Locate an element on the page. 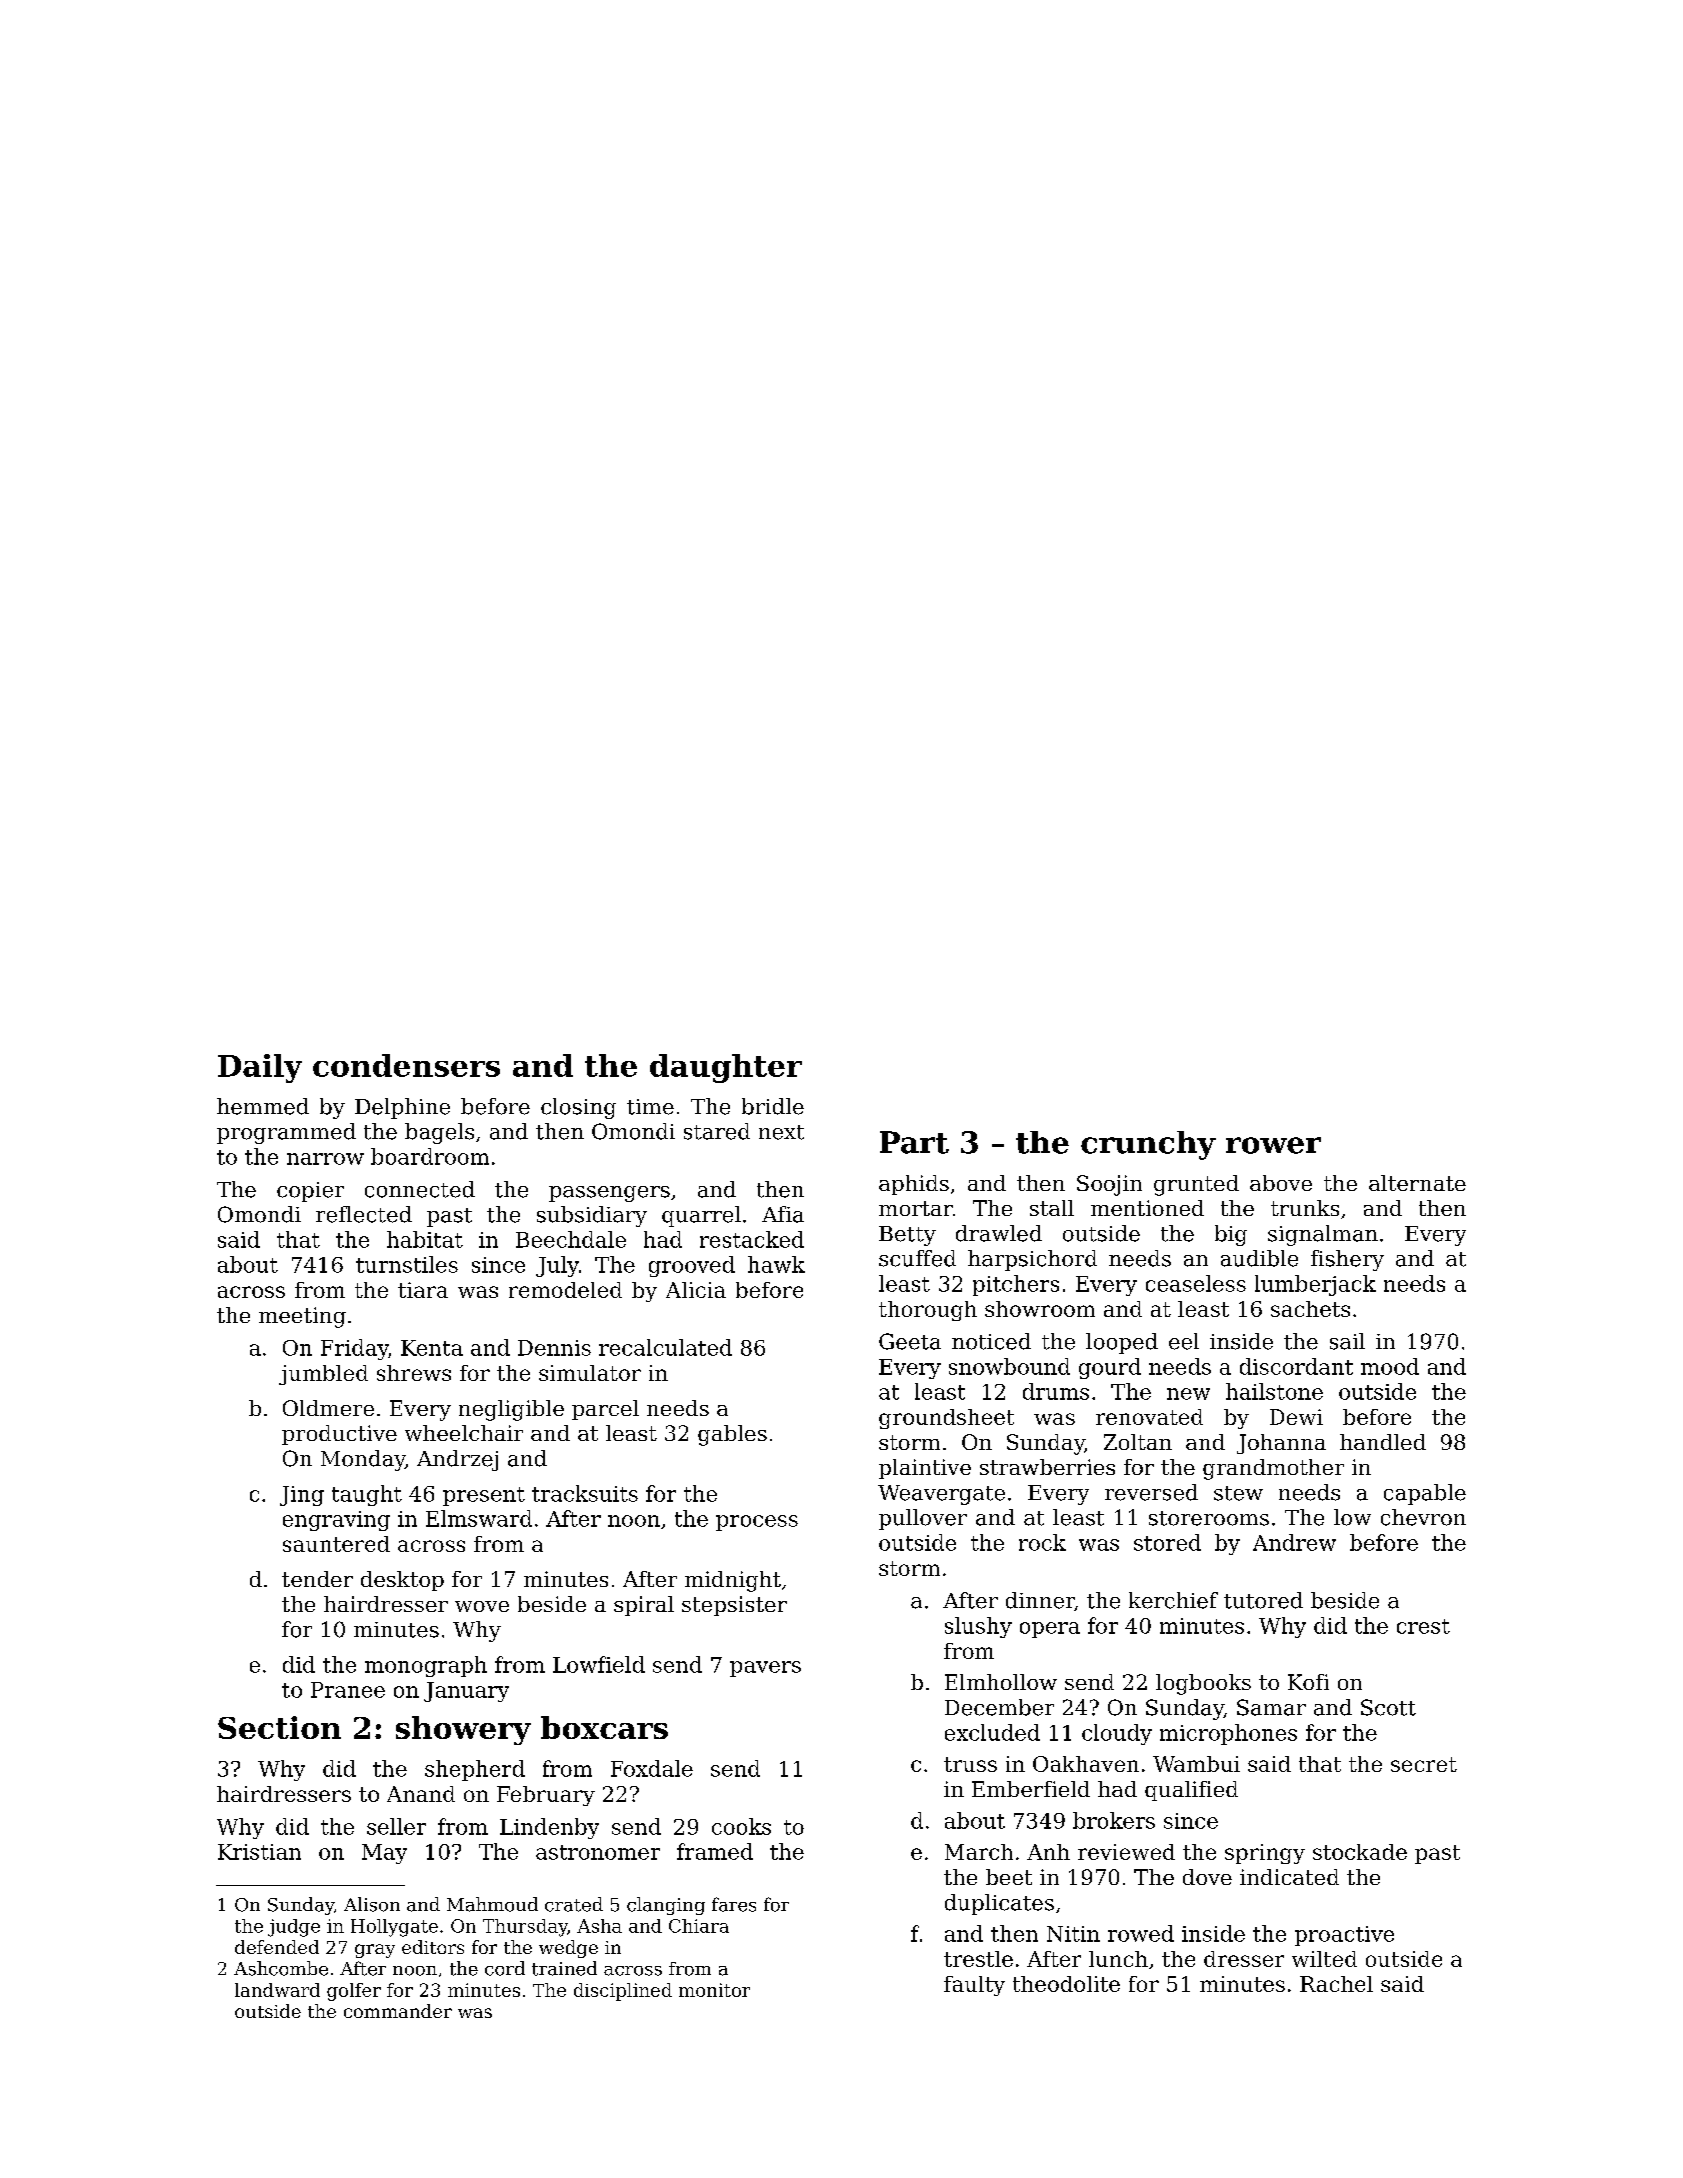 The height and width of the document is (2178, 1683). capable is located at coordinates (1425, 1494).
